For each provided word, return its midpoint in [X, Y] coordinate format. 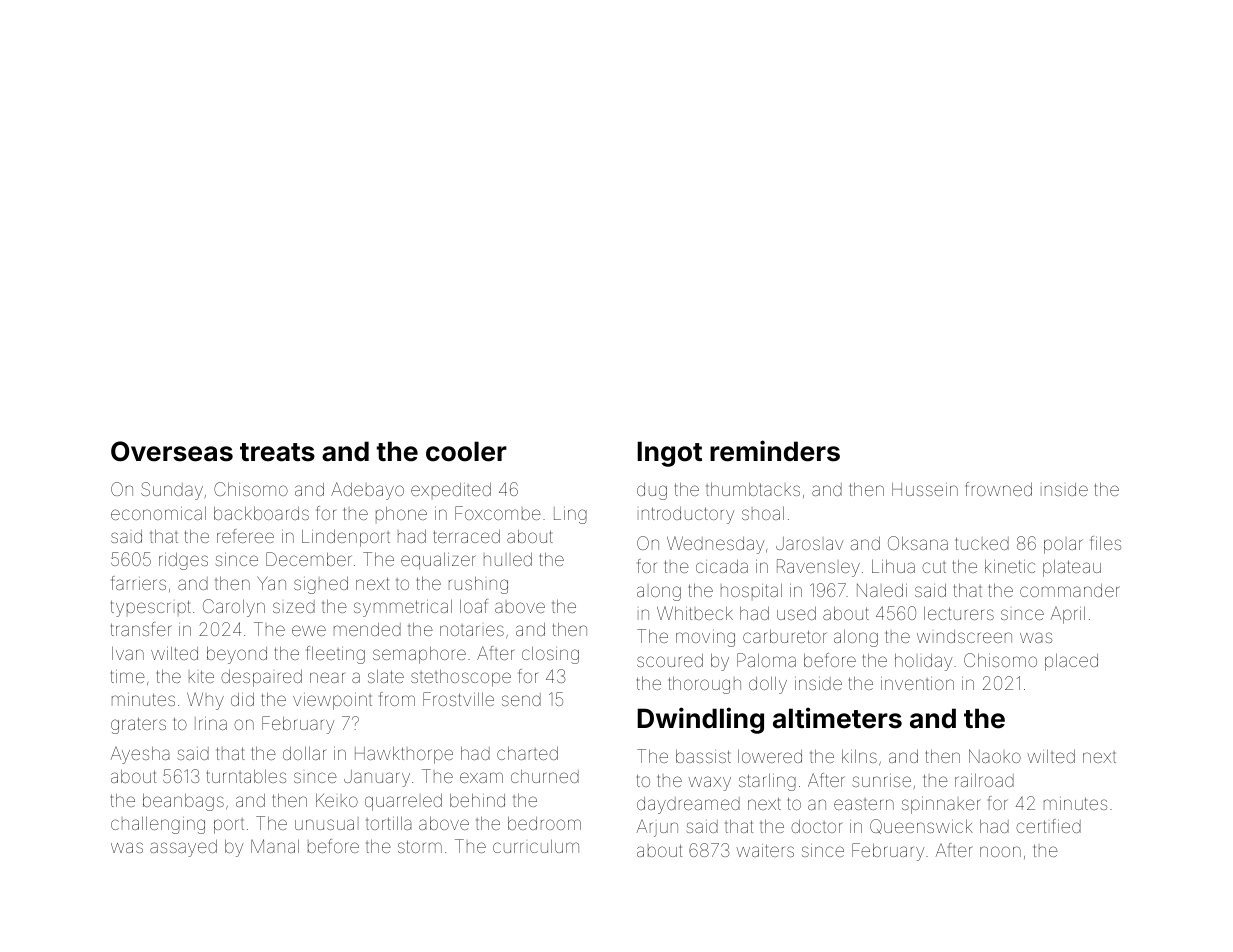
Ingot [669, 454]
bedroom [544, 823]
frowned [999, 489]
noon [1000, 851]
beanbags [183, 802]
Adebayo [367, 491]
